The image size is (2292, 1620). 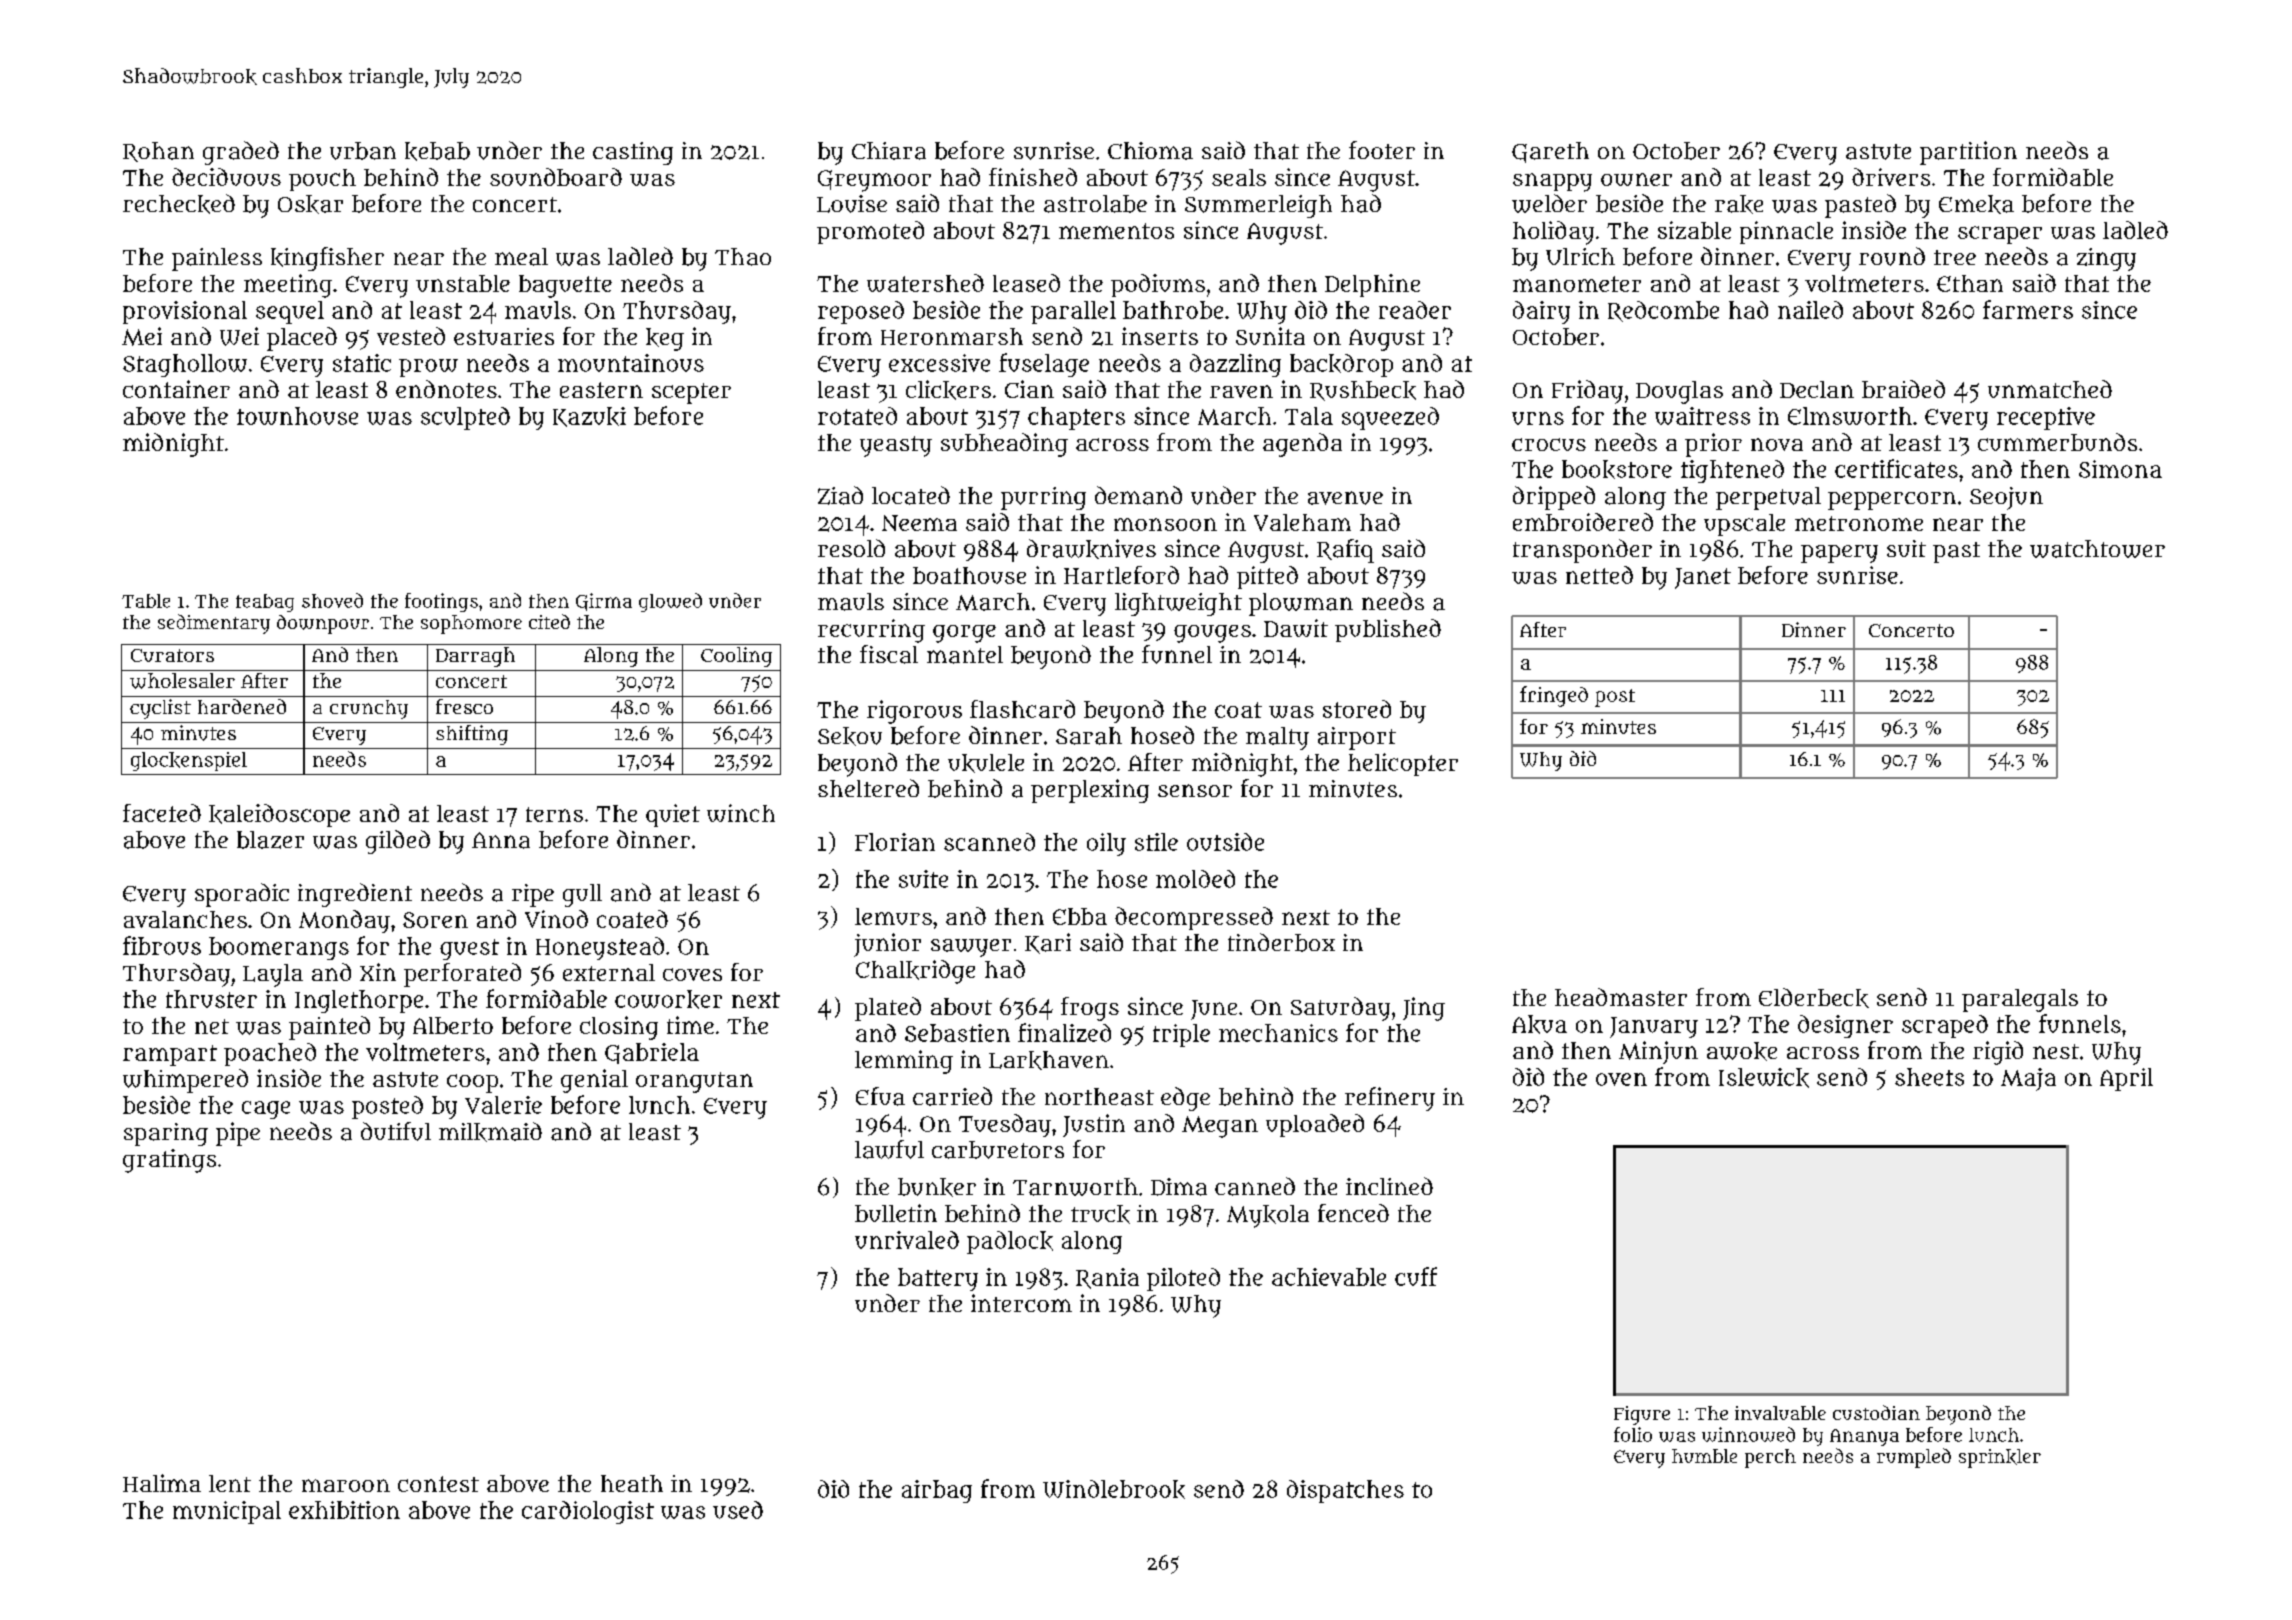 I want to click on kebab, so click(x=437, y=151).
